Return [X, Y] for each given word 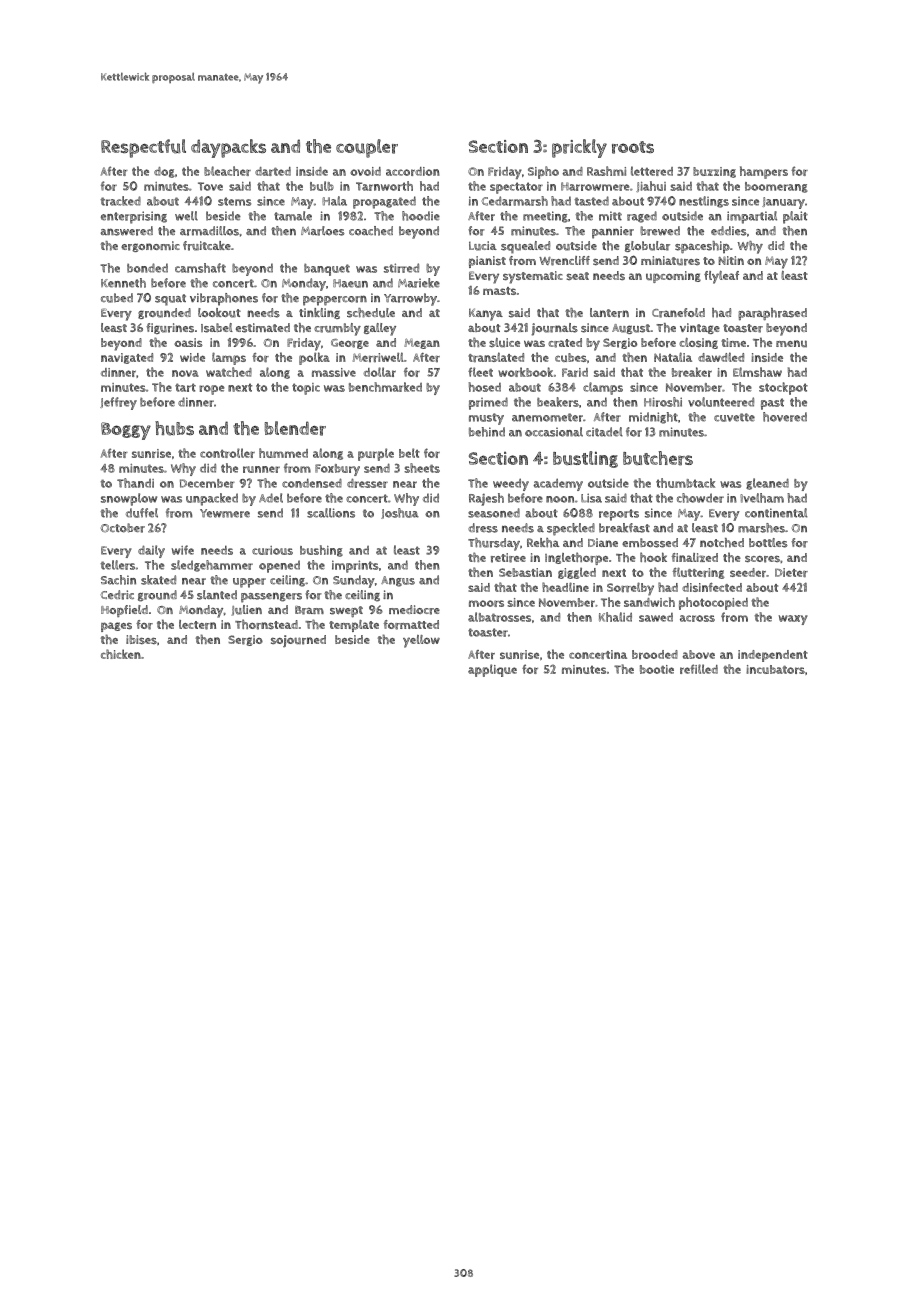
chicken [121, 654]
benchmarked [385, 387]
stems [234, 201]
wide [192, 357]
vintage [700, 328]
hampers [764, 172]
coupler [367, 148]
